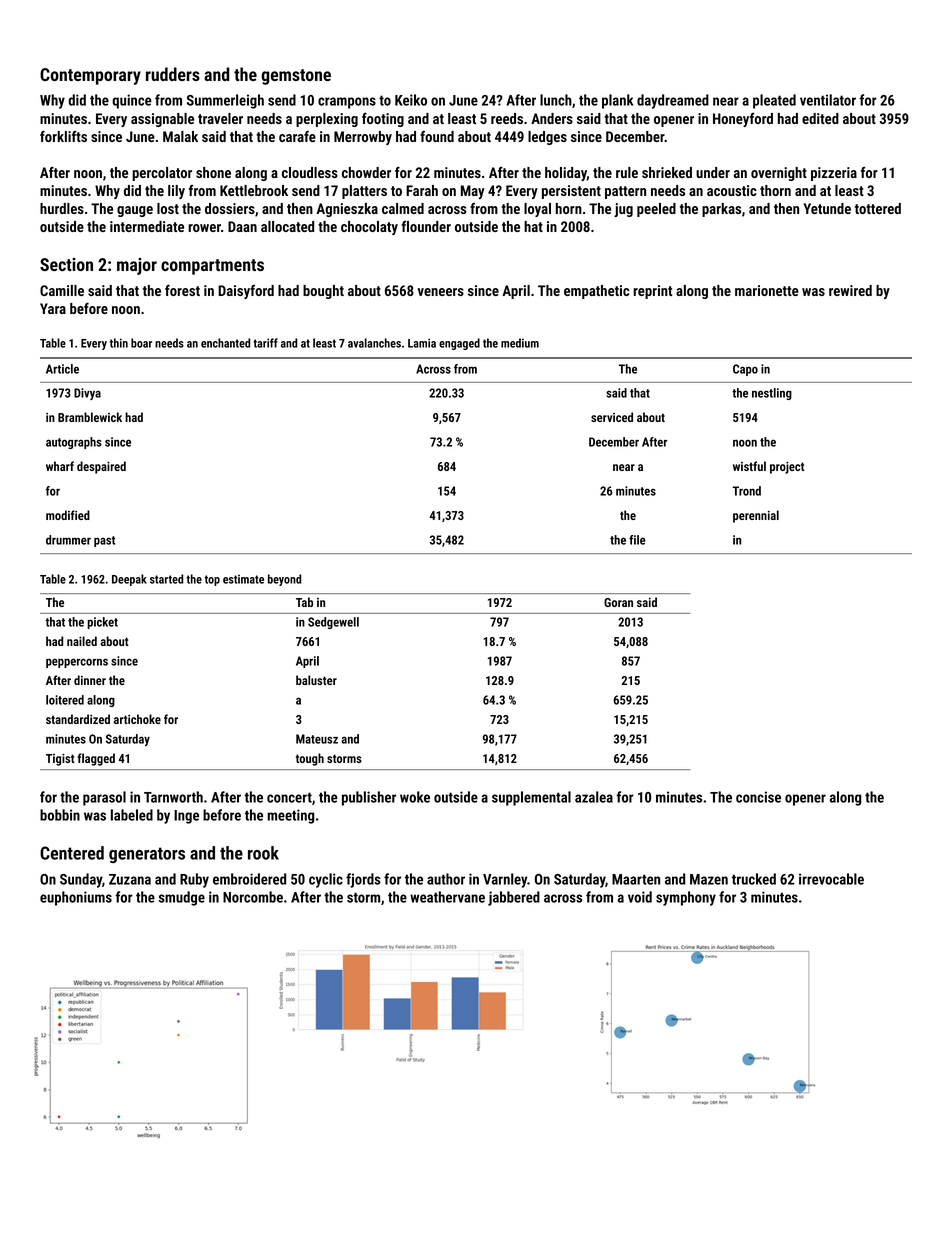 The image size is (952, 1233). I want to click on euphoniums, so click(76, 898).
